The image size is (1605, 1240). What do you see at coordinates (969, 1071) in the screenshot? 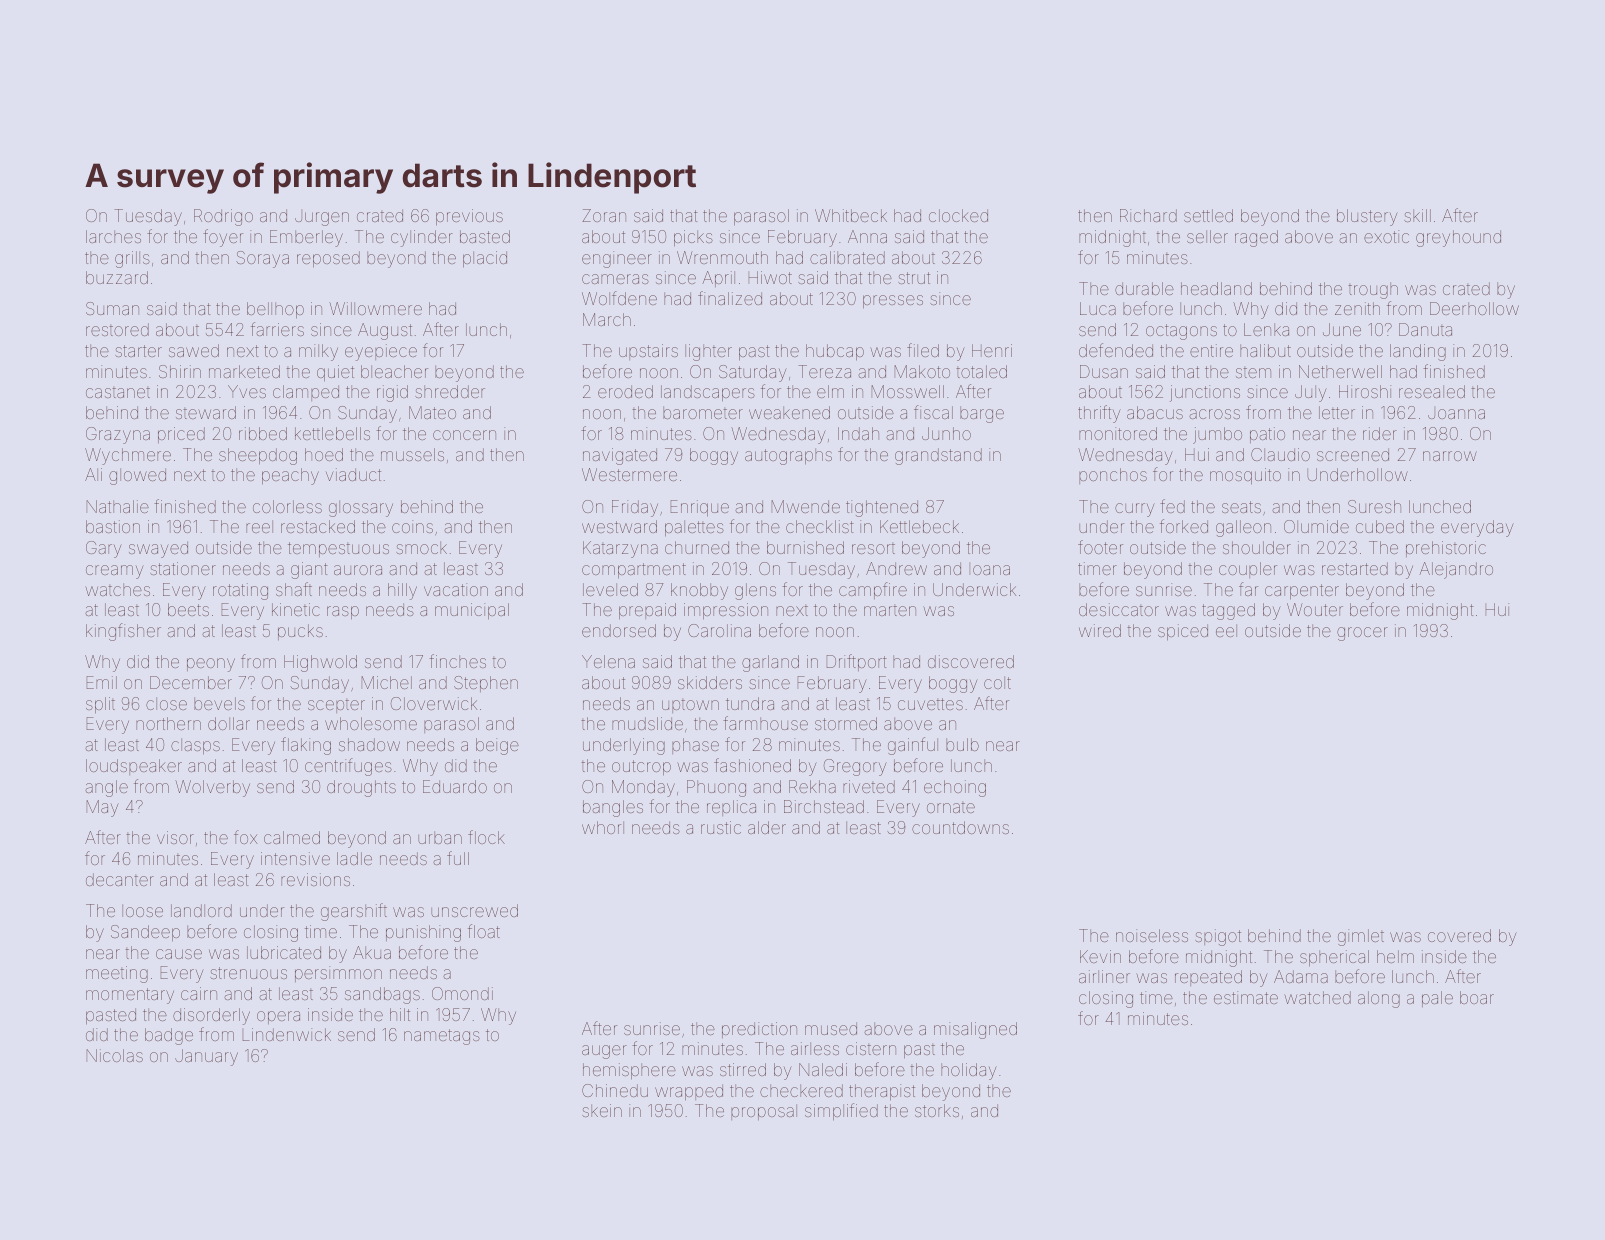
I see `holiday` at bounding box center [969, 1071].
